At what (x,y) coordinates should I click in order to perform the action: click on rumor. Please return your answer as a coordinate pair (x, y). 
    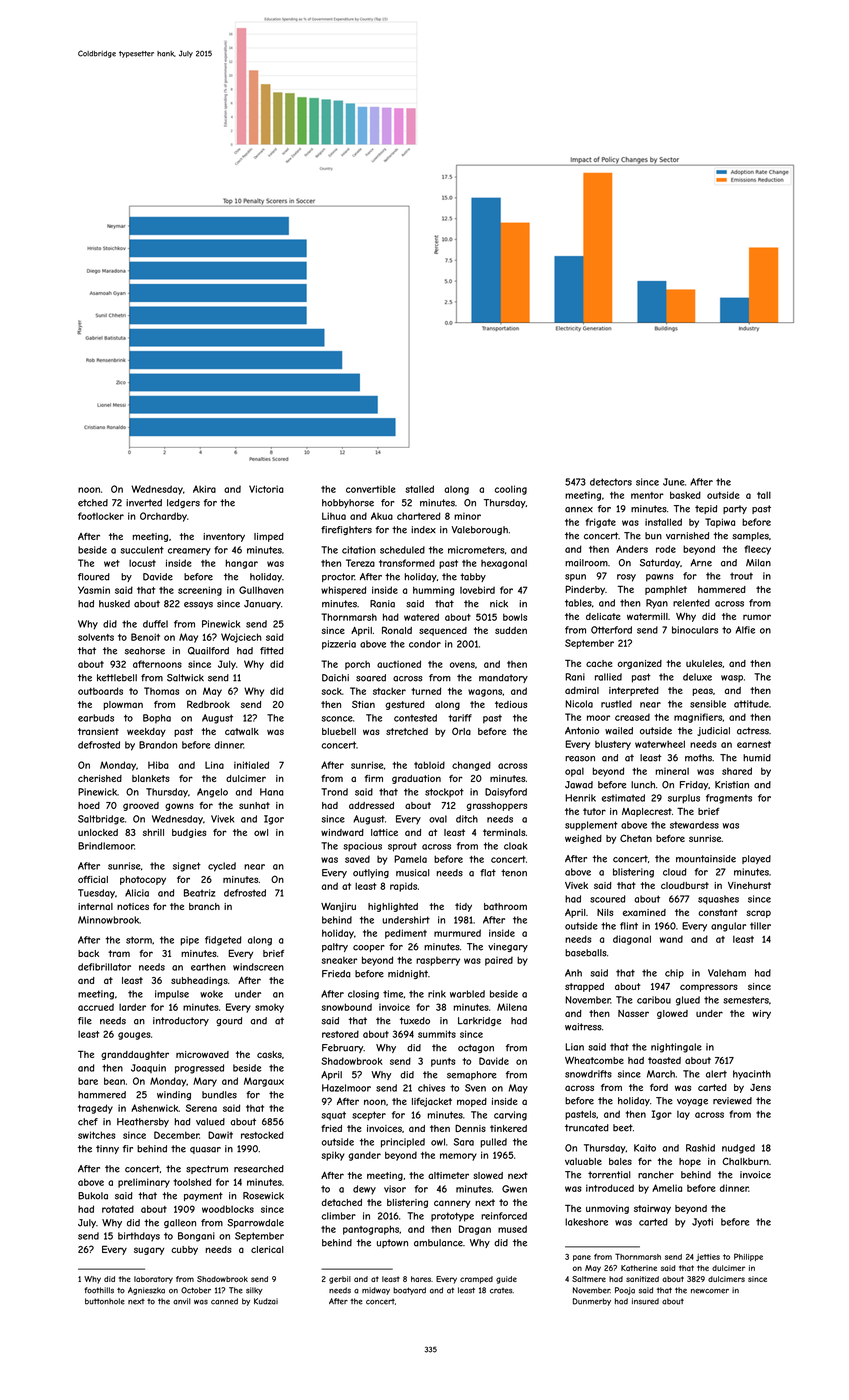
    Looking at the image, I should click on (757, 617).
